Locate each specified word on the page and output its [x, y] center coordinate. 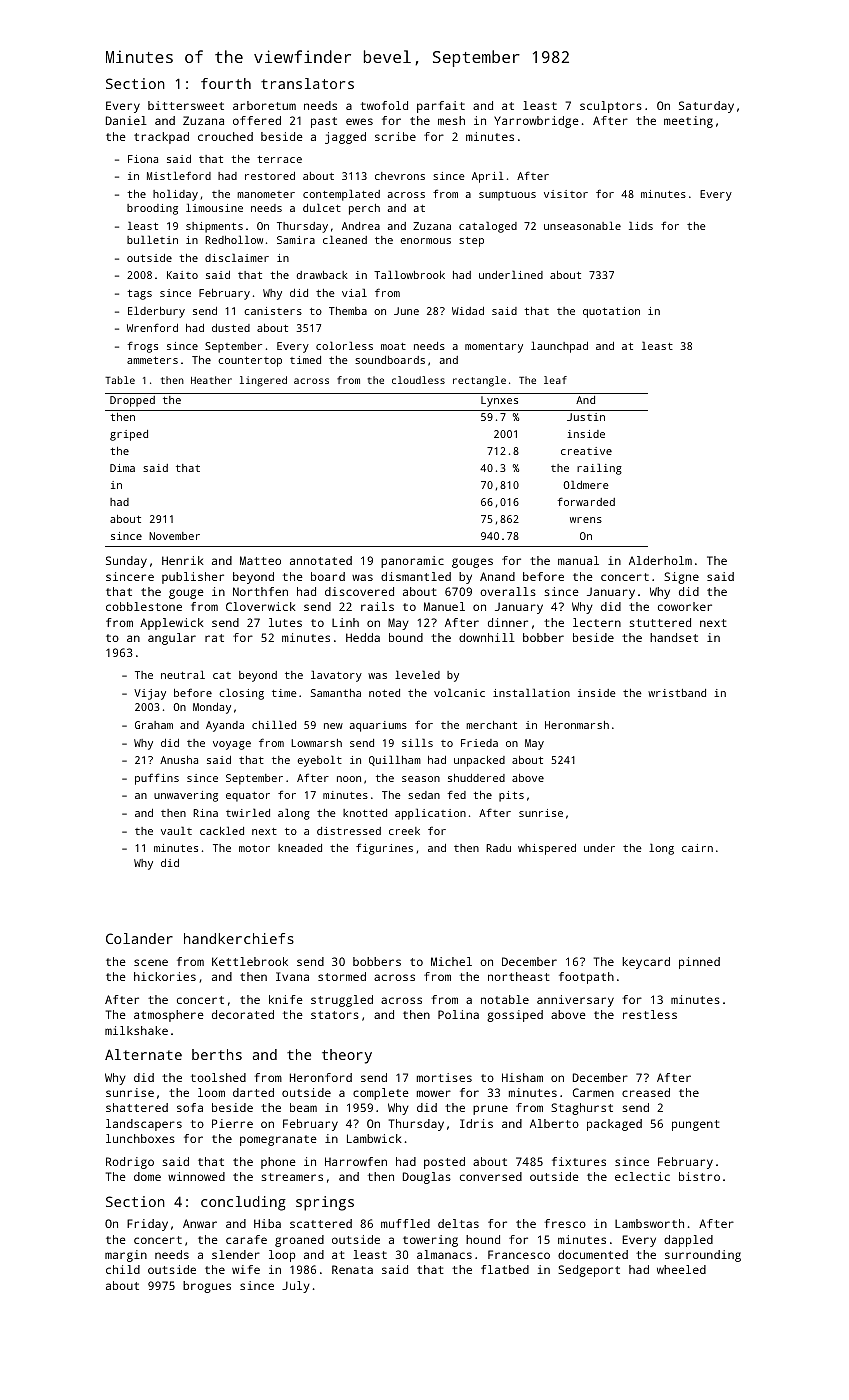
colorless [344, 345]
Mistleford [179, 175]
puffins [157, 779]
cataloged [488, 227]
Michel [451, 961]
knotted [365, 813]
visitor [566, 194]
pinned [699, 963]
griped [129, 435]
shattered [137, 1107]
